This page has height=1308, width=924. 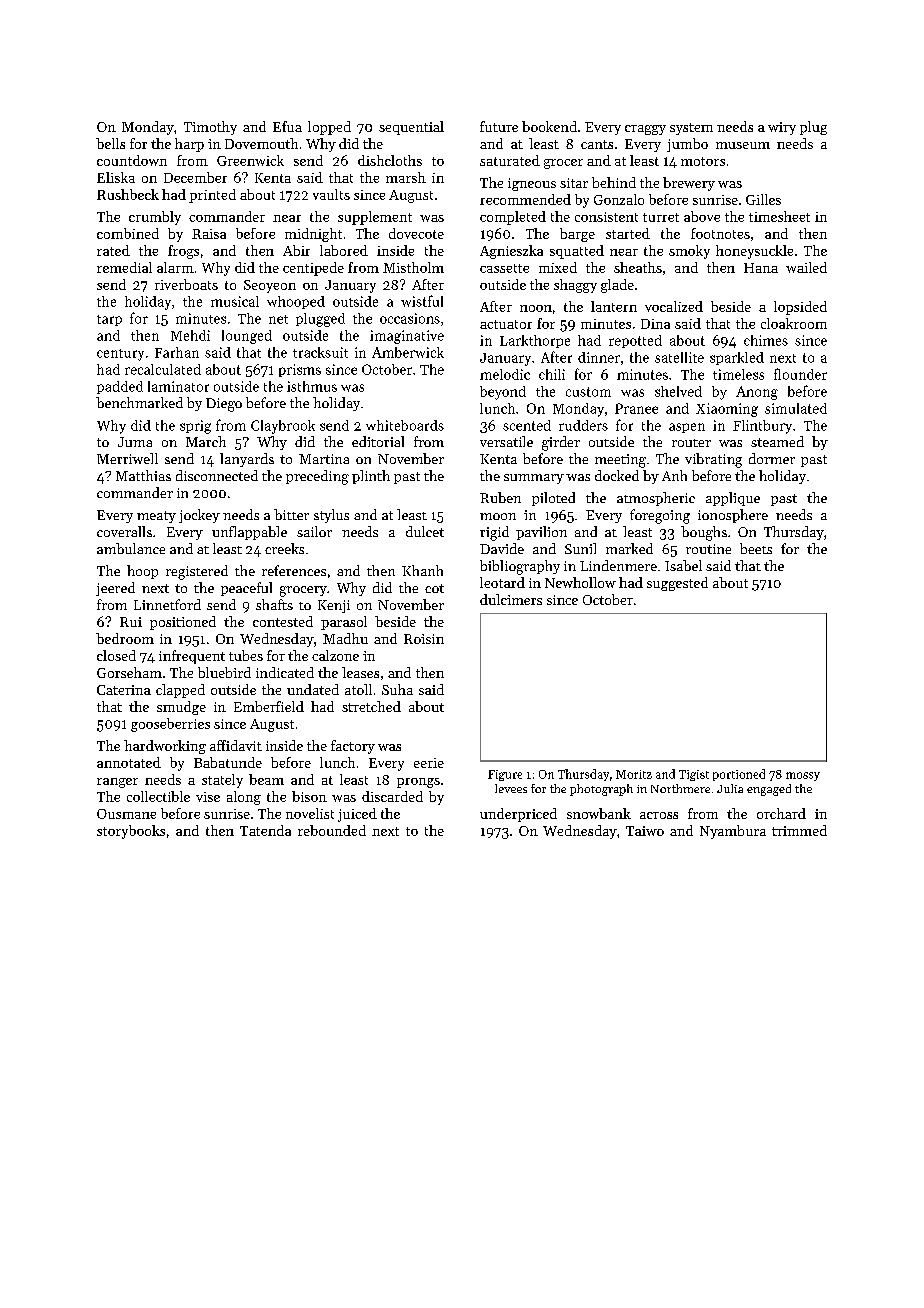 What do you see at coordinates (236, 745) in the page?
I see `affidavit` at bounding box center [236, 745].
